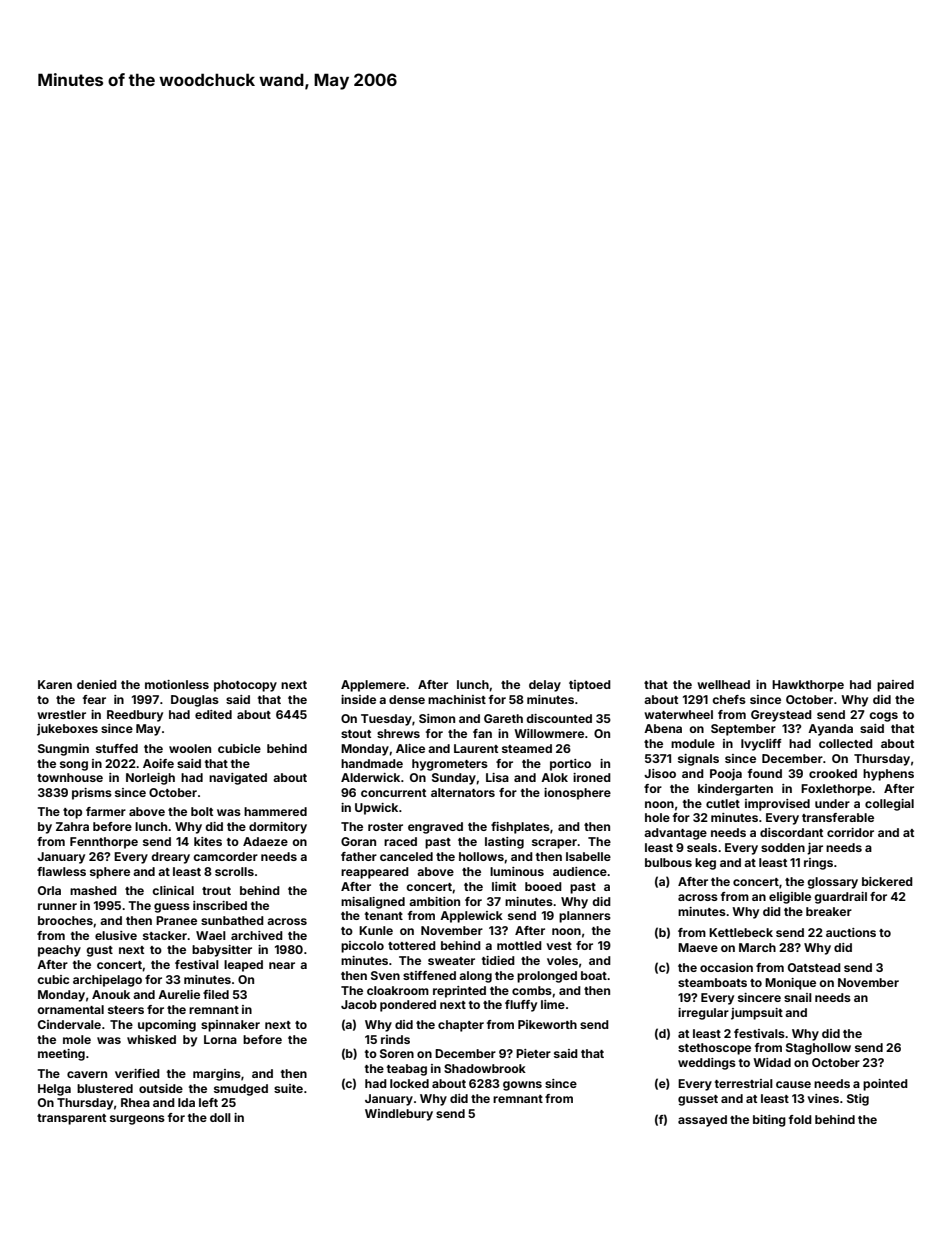  What do you see at coordinates (225, 856) in the document?
I see `camcorder` at bounding box center [225, 856].
